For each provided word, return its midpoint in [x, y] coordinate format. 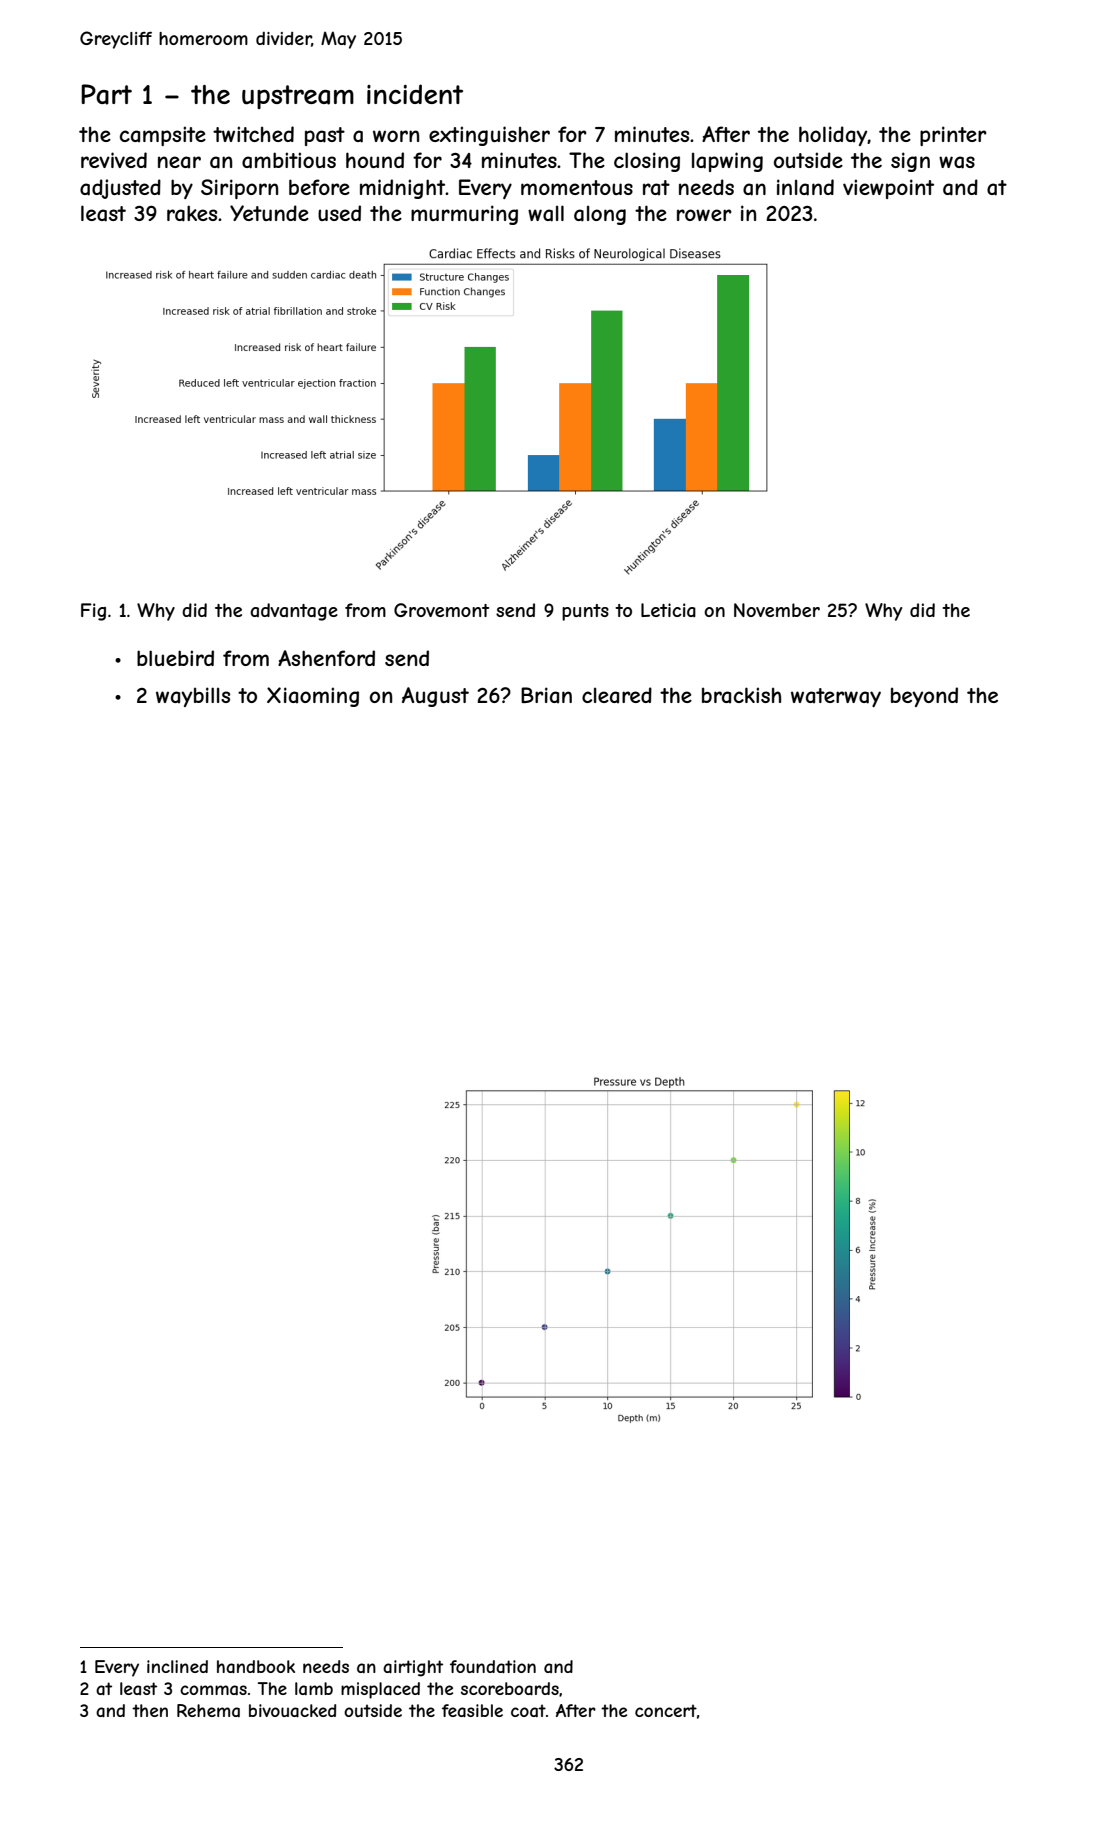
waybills [193, 697]
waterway [836, 697]
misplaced [380, 1690]
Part [106, 94]
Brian [546, 695]
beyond [924, 697]
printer [953, 136]
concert [666, 1710]
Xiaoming [313, 697]
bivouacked [292, 1710]
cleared [617, 695]
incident [415, 94]
